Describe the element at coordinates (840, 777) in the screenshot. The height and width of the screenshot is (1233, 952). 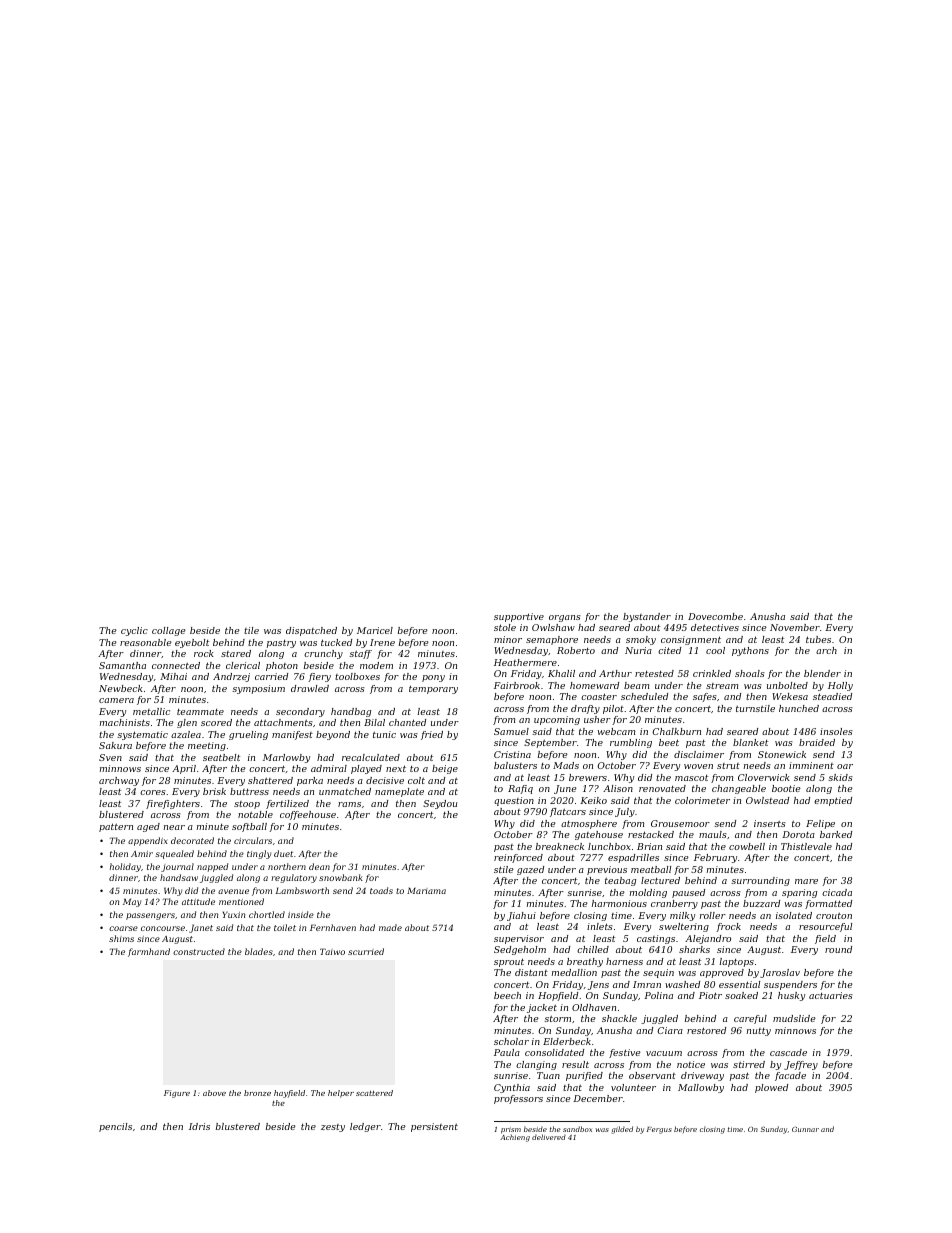
I see `skids` at that location.
